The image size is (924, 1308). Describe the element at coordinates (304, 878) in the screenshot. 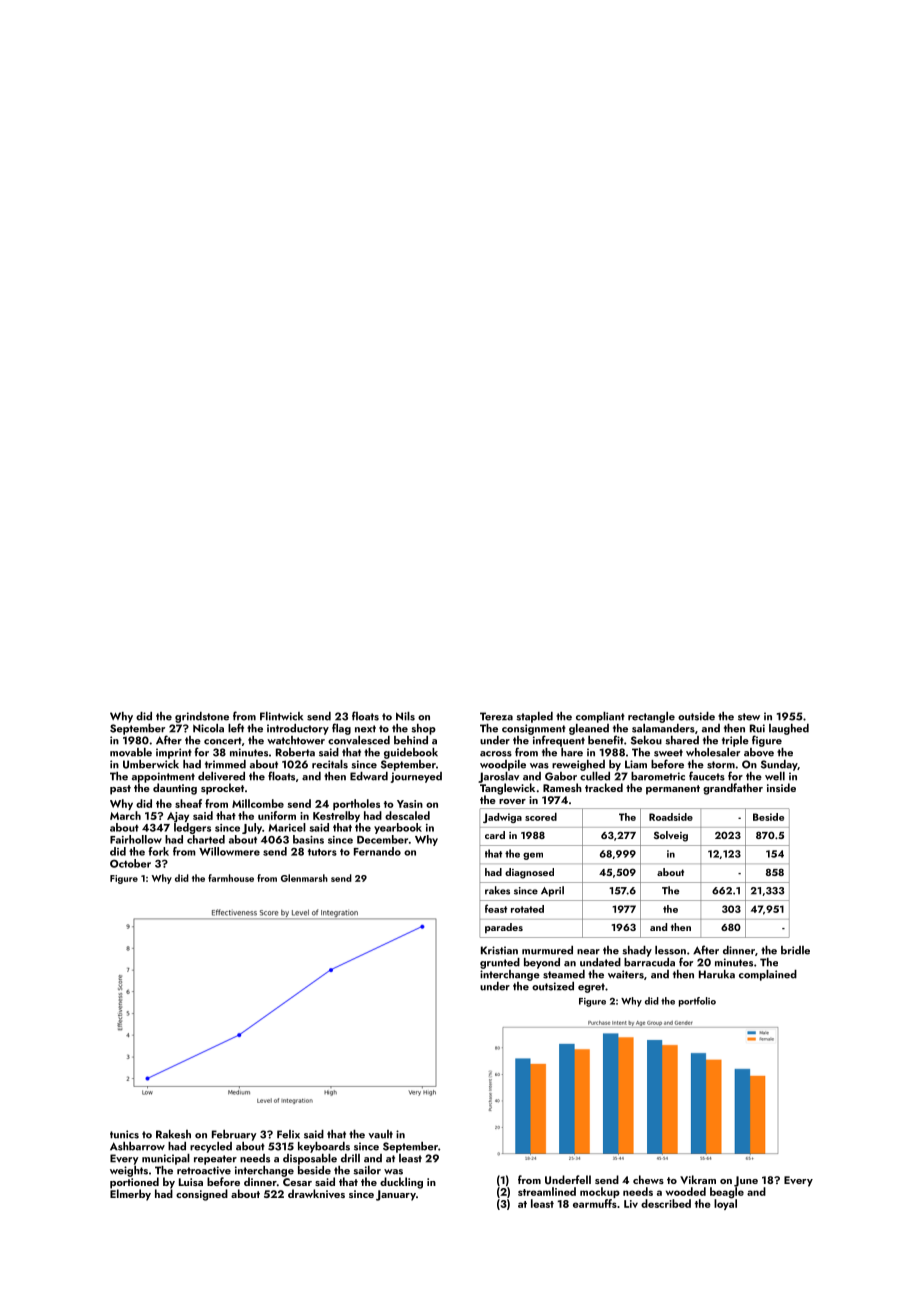

I see `Glenmarsh` at that location.
